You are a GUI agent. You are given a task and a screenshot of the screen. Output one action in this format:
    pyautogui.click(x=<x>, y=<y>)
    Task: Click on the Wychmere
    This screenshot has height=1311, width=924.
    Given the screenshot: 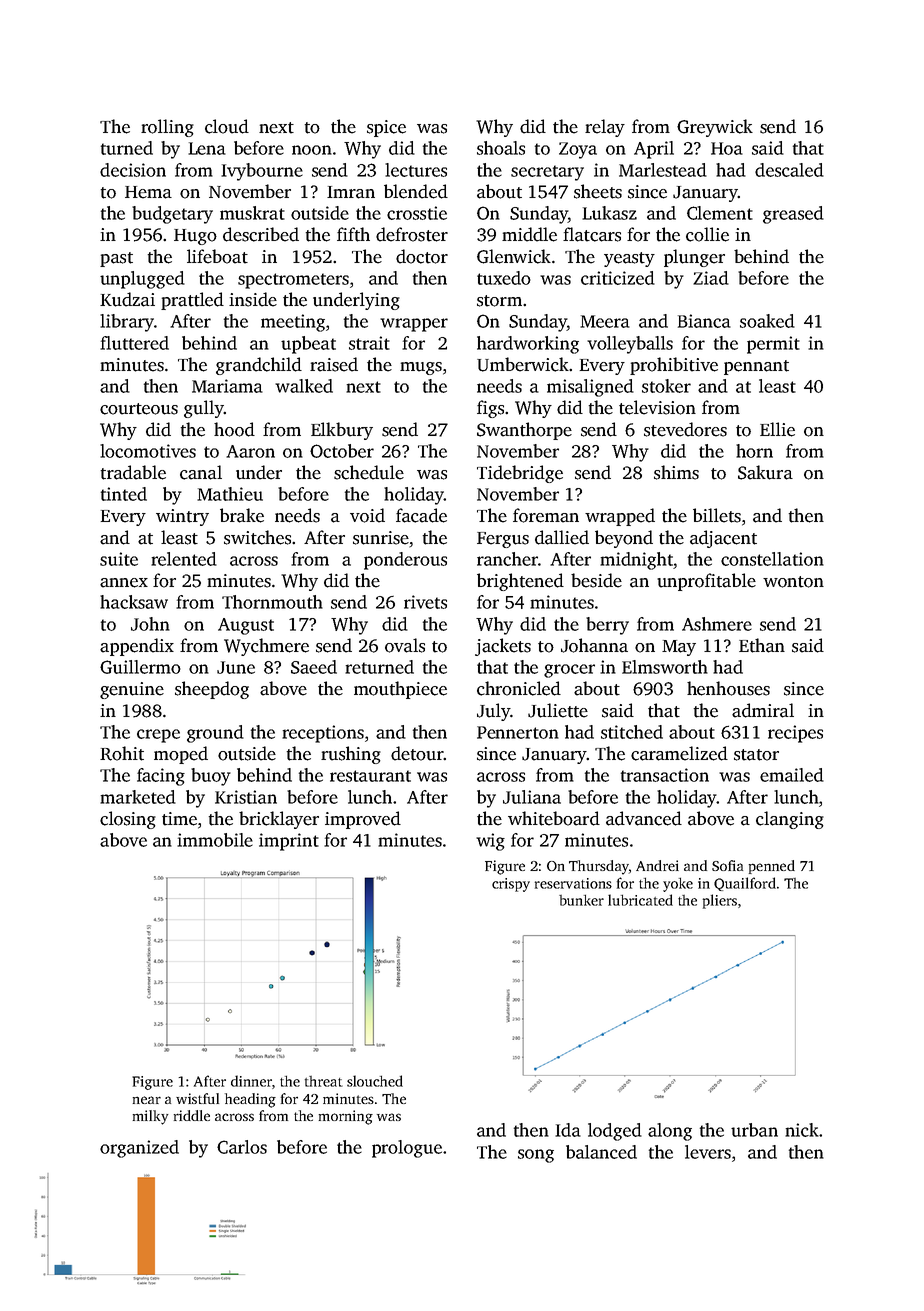 What is the action you would take?
    pyautogui.click(x=266, y=647)
